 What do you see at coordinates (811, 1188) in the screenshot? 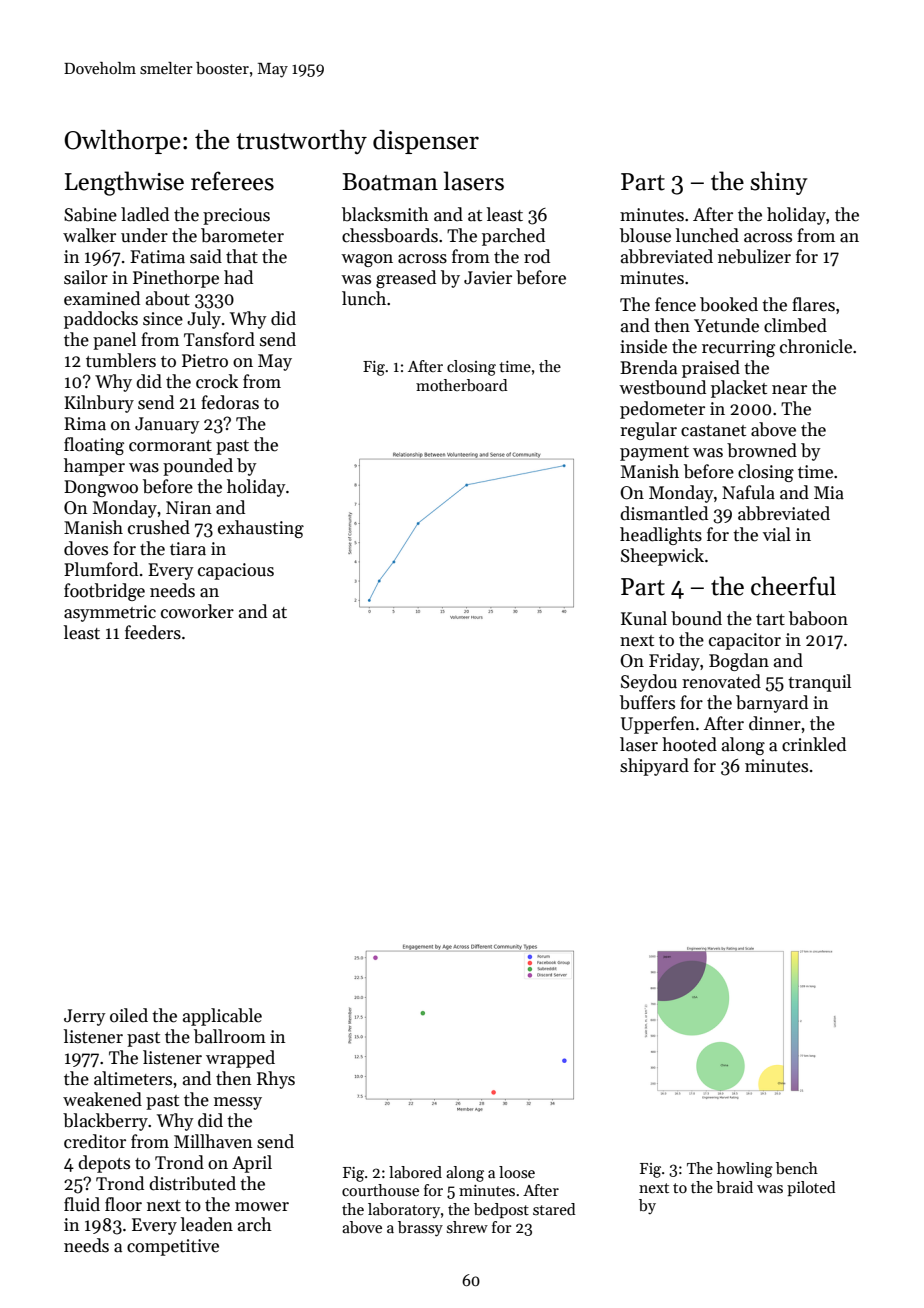
I see `piloted` at bounding box center [811, 1188].
